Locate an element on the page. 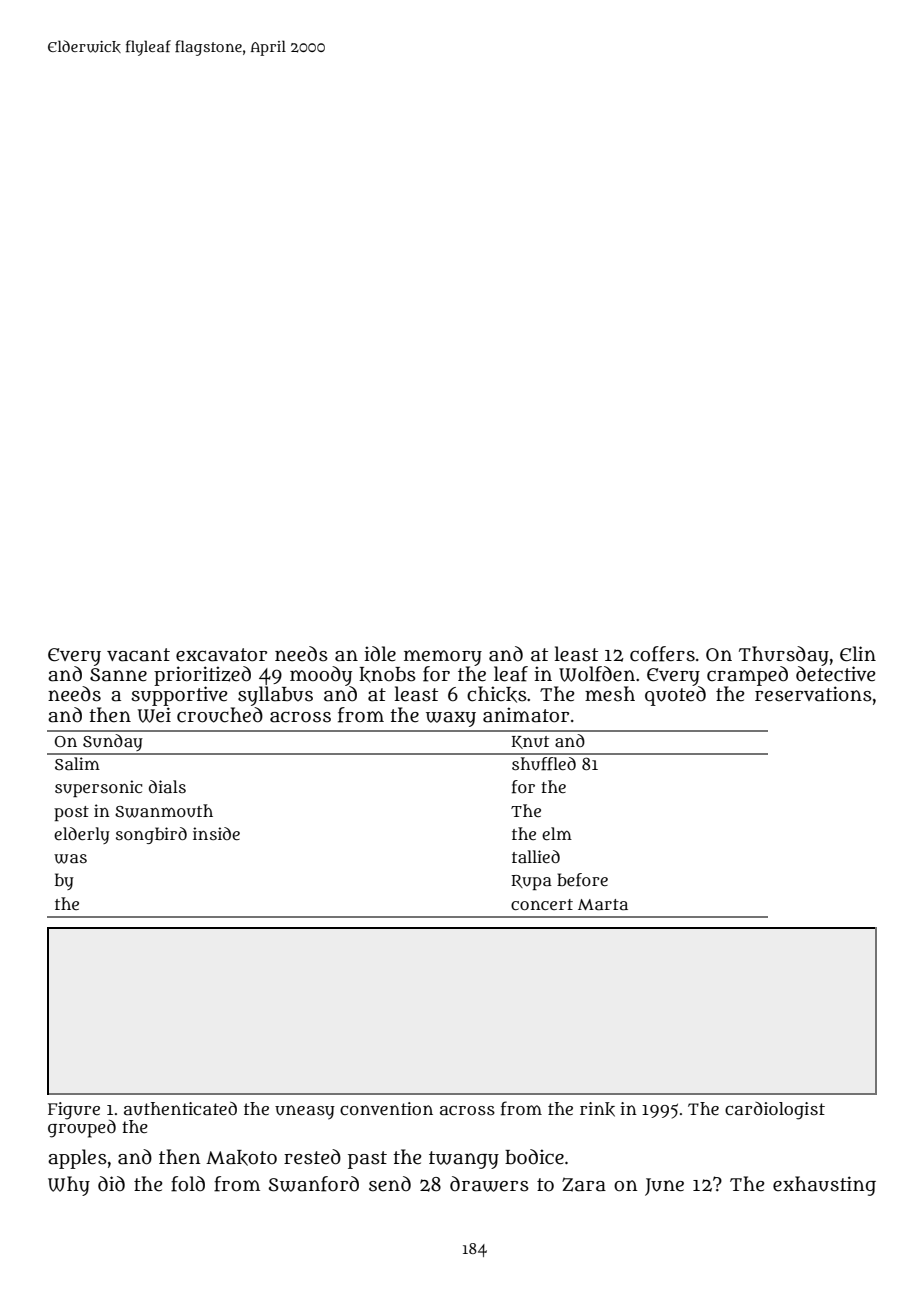 The height and width of the image is (1308, 924). post is located at coordinates (71, 813).
